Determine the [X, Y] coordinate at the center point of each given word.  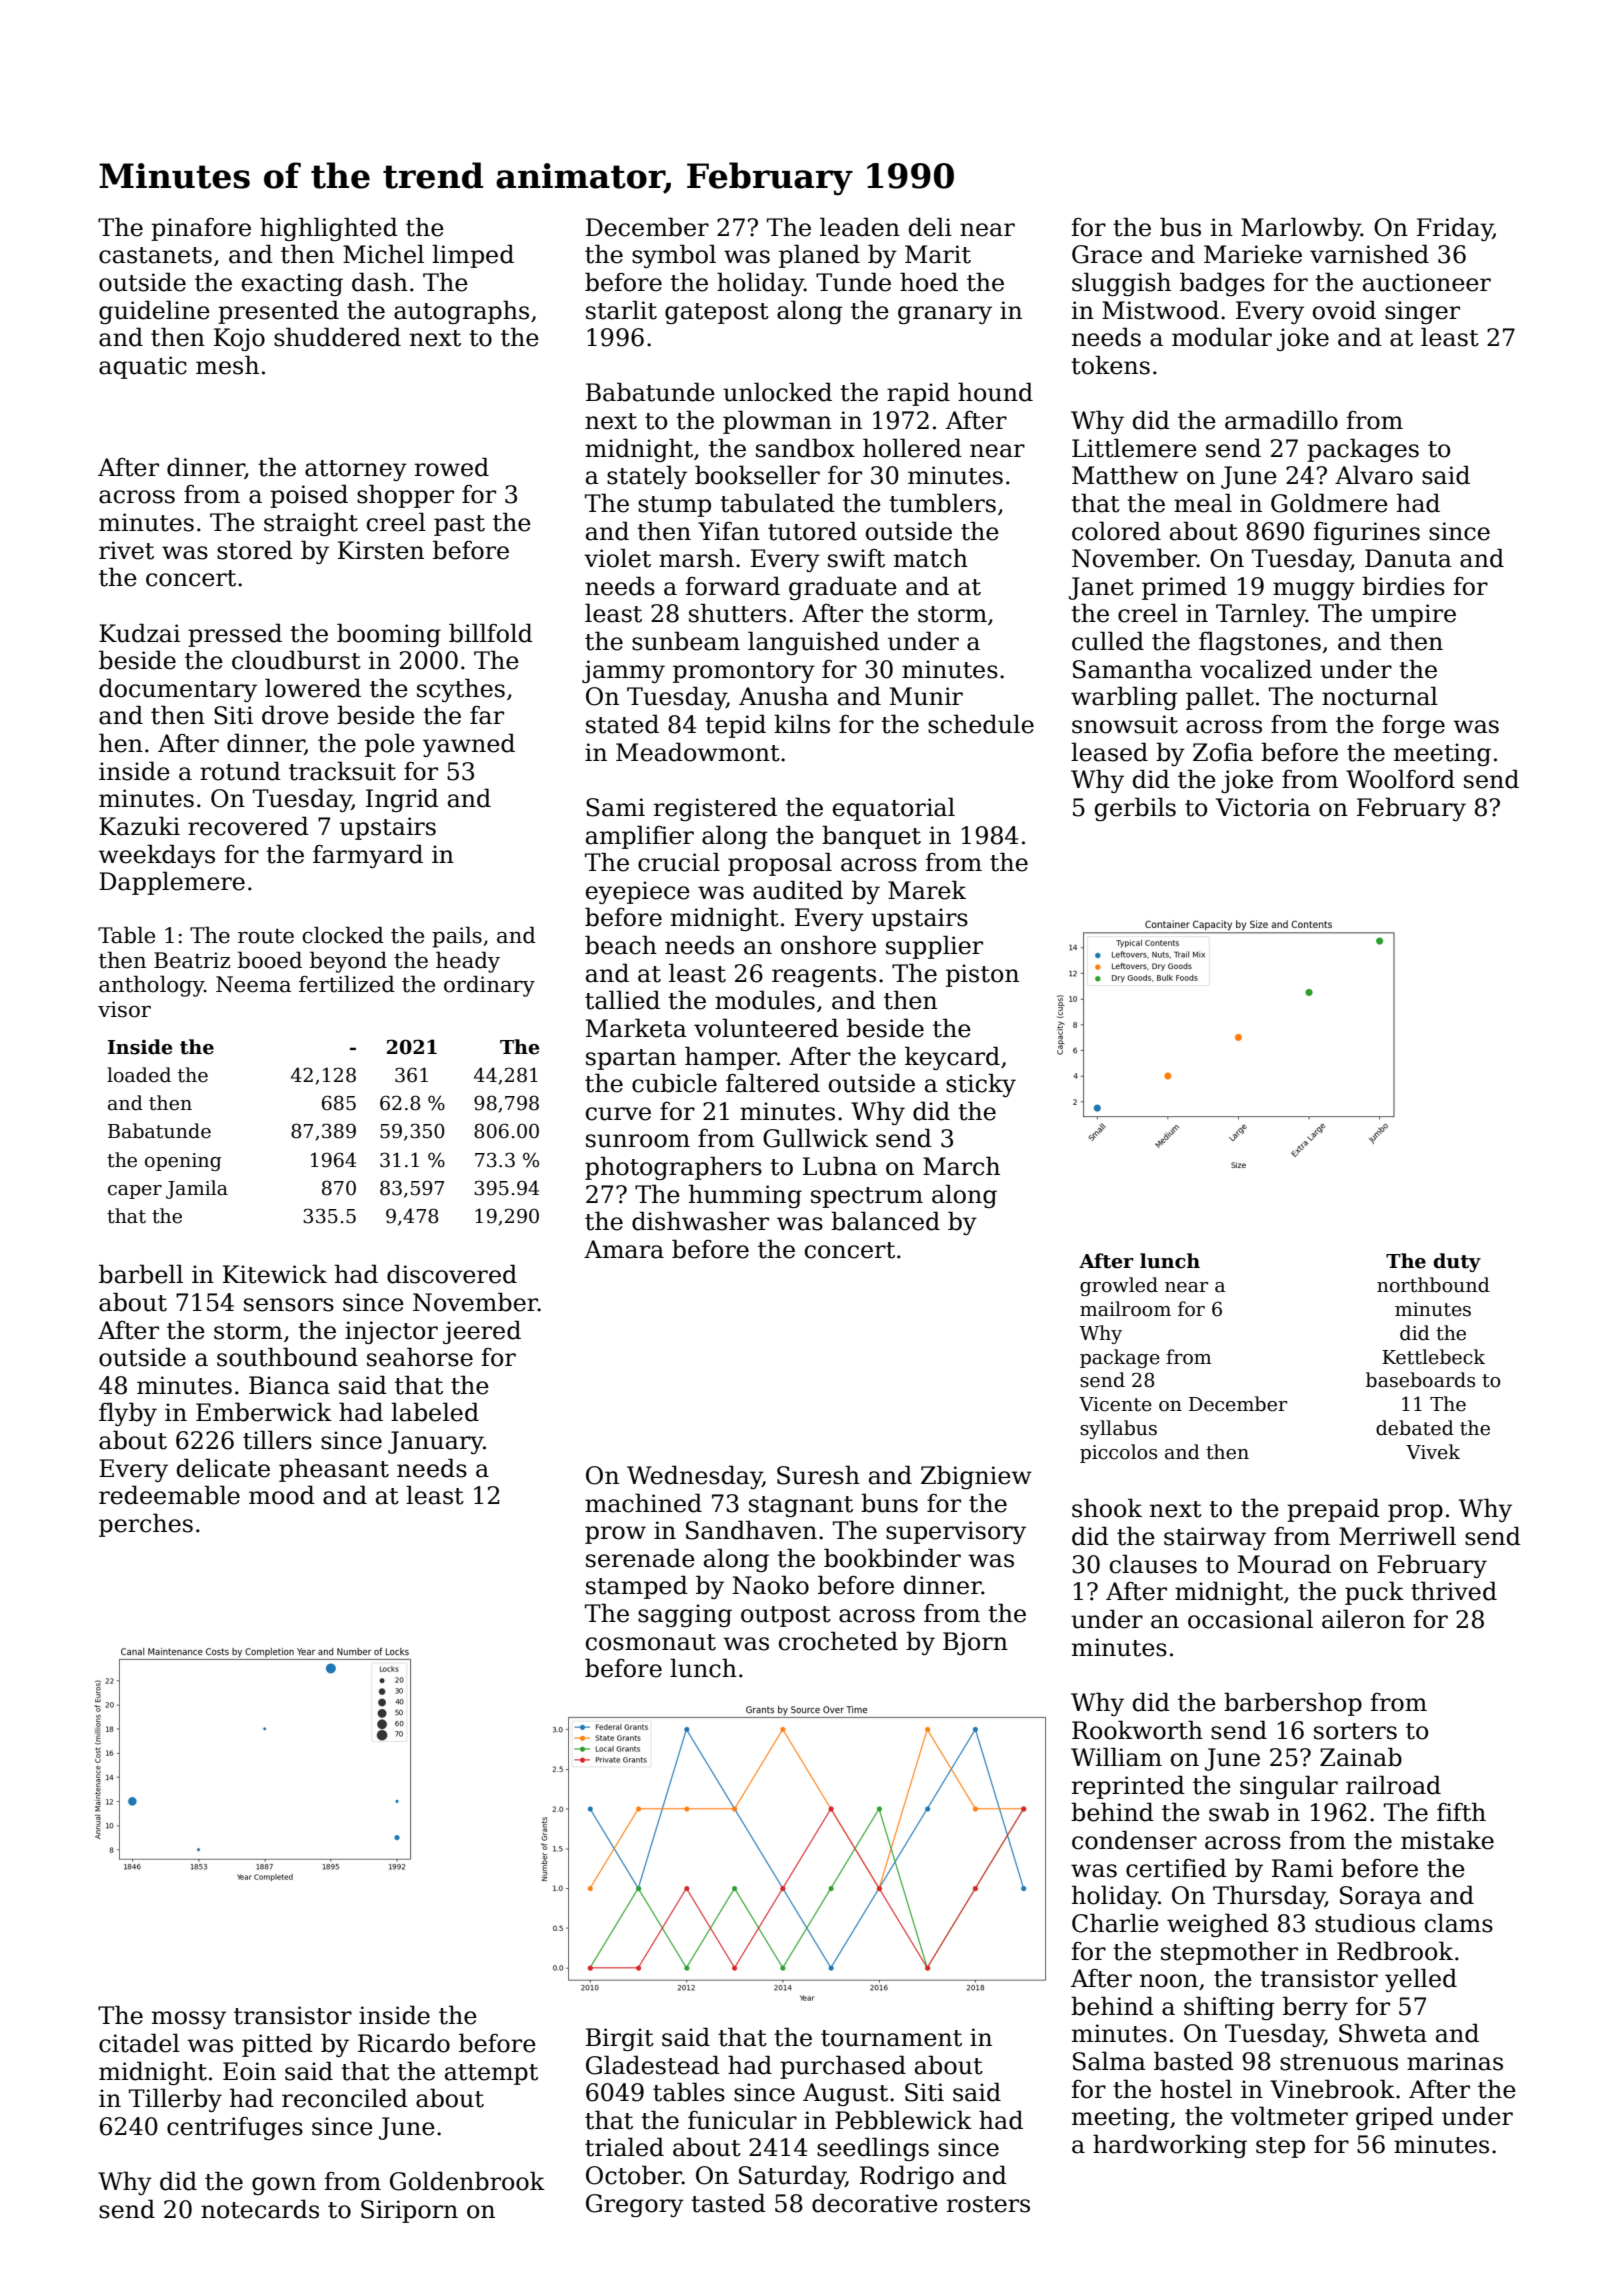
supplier [934, 947]
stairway [1215, 1538]
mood [282, 1495]
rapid [918, 394]
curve [618, 1114]
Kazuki [139, 826]
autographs [461, 312]
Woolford [1400, 779]
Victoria [1263, 807]
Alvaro [1374, 475]
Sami [615, 807]
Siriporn [409, 2211]
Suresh [818, 1475]
